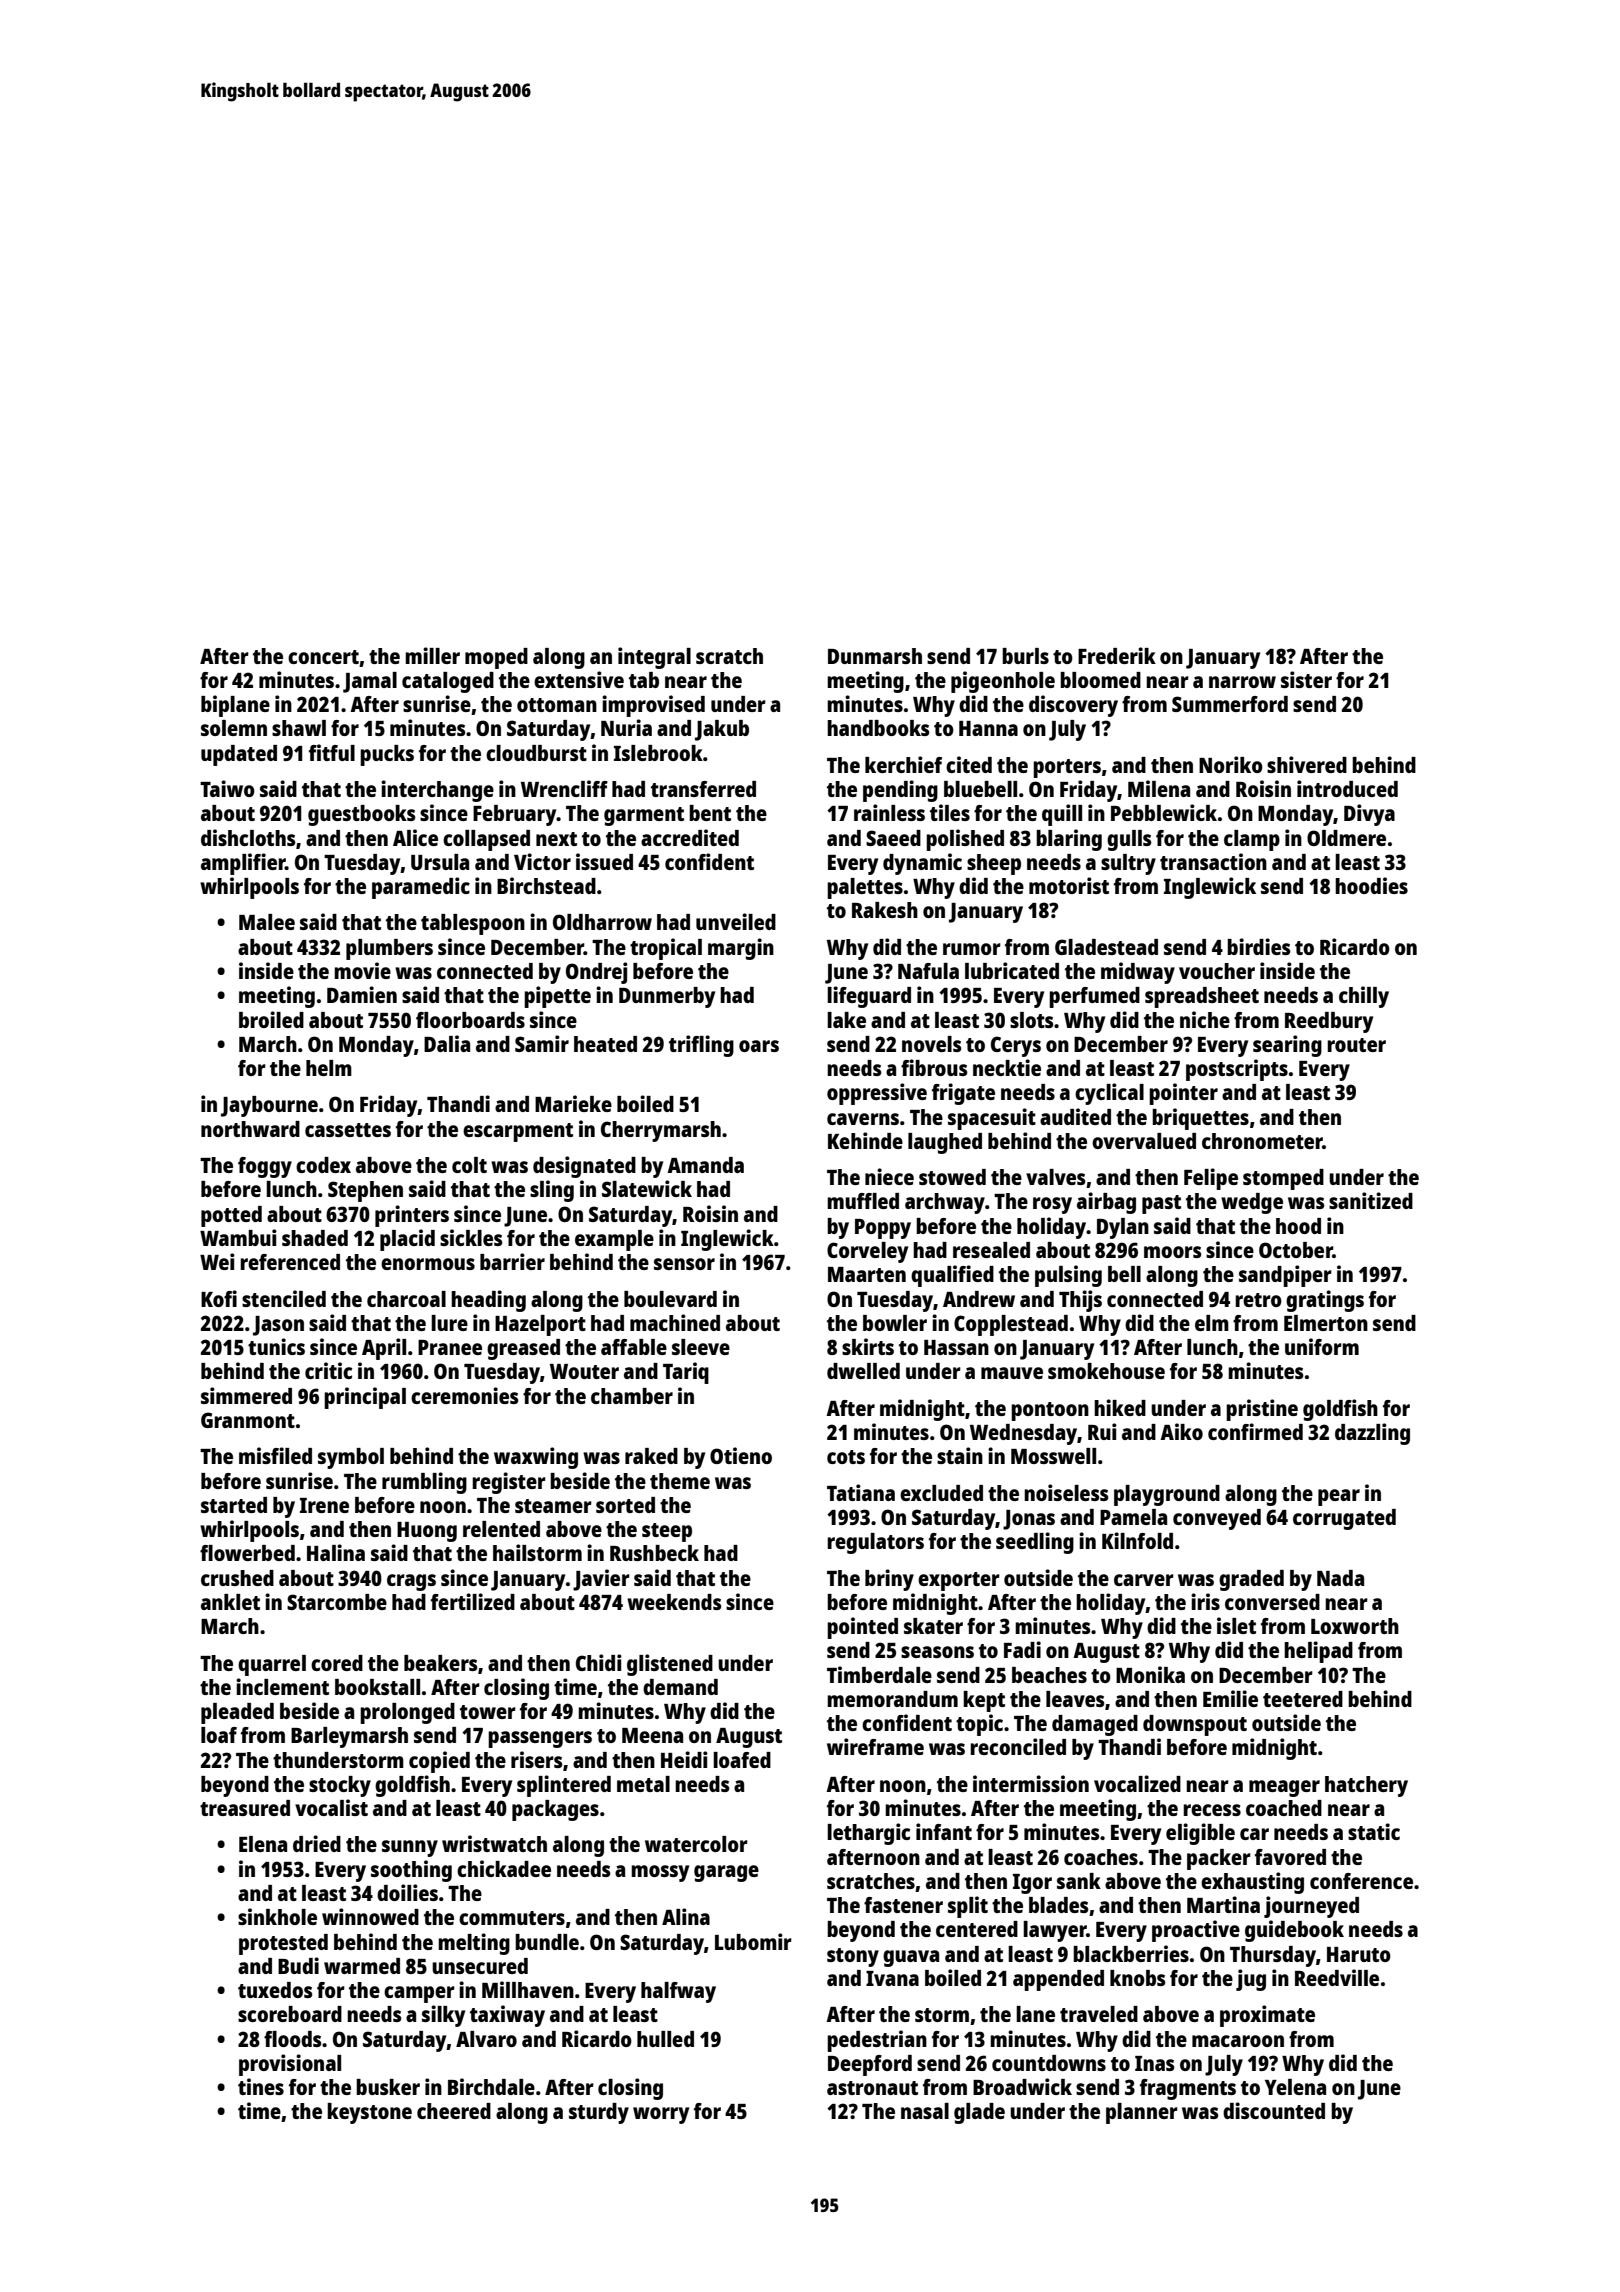 The height and width of the screenshot is (2292, 1620). Describe the element at coordinates (678, 1992) in the screenshot. I see `halfway` at that location.
